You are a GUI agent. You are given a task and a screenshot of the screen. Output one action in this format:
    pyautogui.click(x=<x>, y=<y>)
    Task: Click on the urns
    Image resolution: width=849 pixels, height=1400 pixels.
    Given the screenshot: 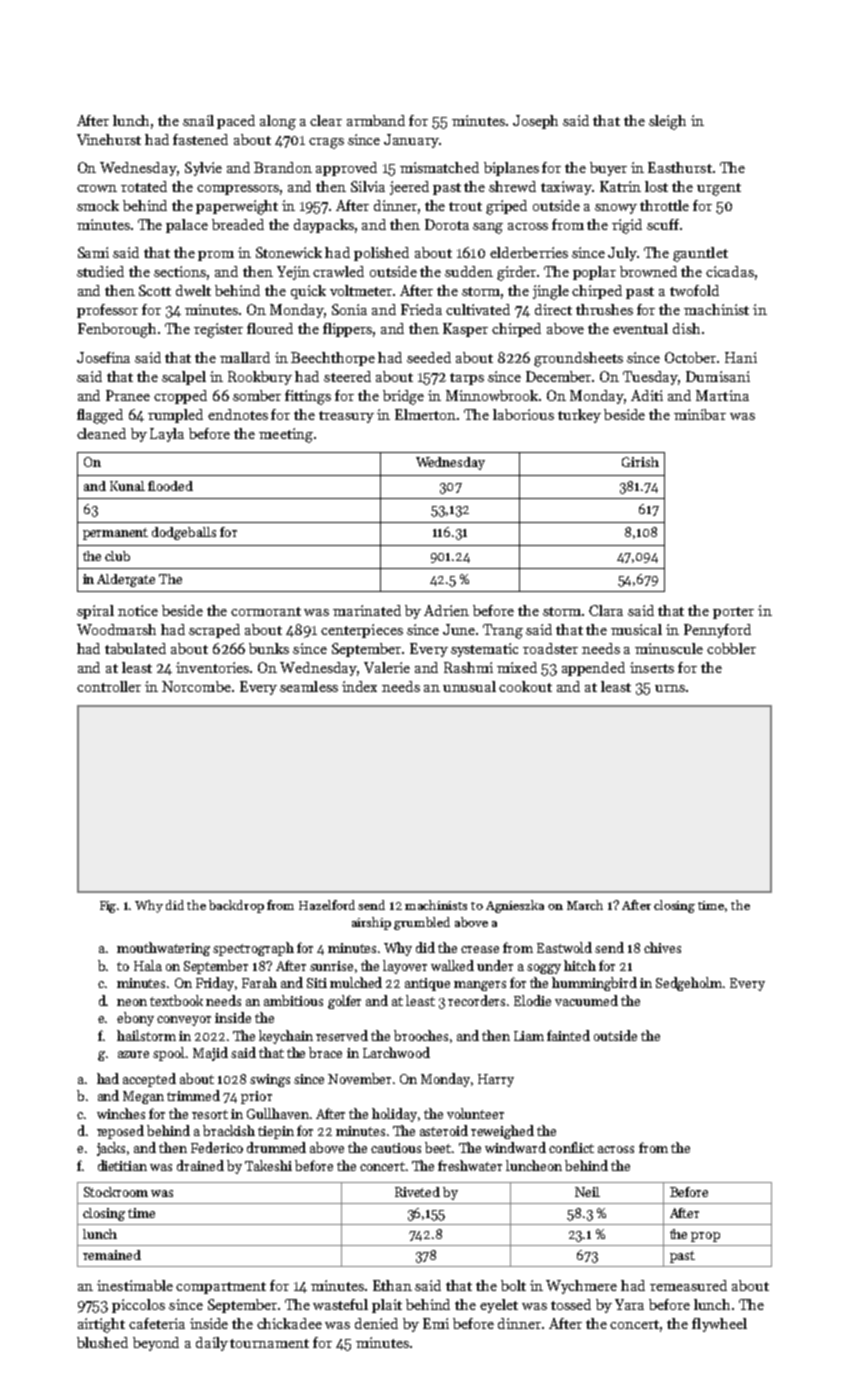 What is the action you would take?
    pyautogui.click(x=670, y=688)
